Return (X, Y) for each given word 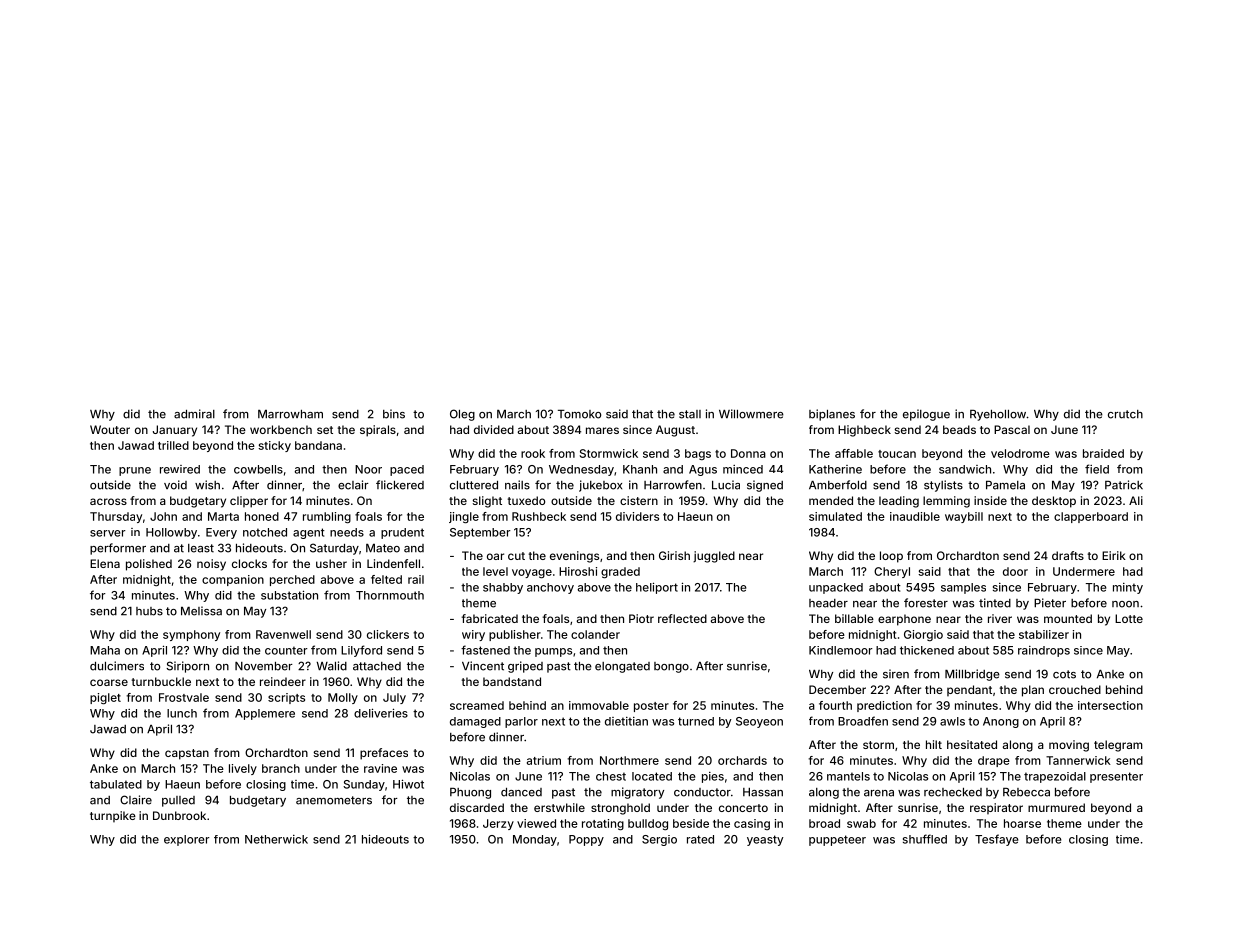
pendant (969, 690)
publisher (515, 635)
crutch (1125, 414)
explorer (187, 840)
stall (690, 414)
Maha (105, 650)
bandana (318, 445)
